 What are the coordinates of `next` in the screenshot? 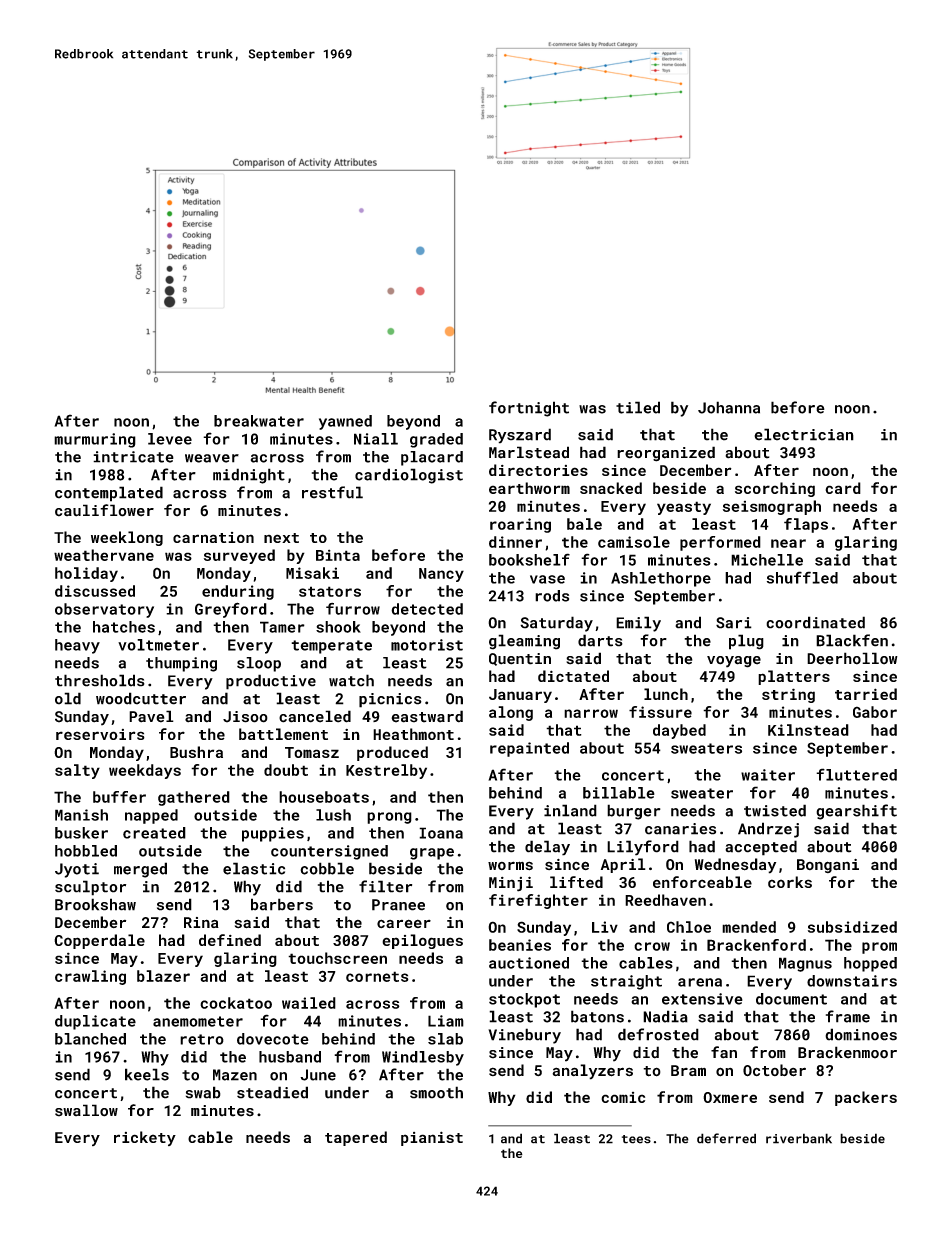 It's located at (281, 538).
